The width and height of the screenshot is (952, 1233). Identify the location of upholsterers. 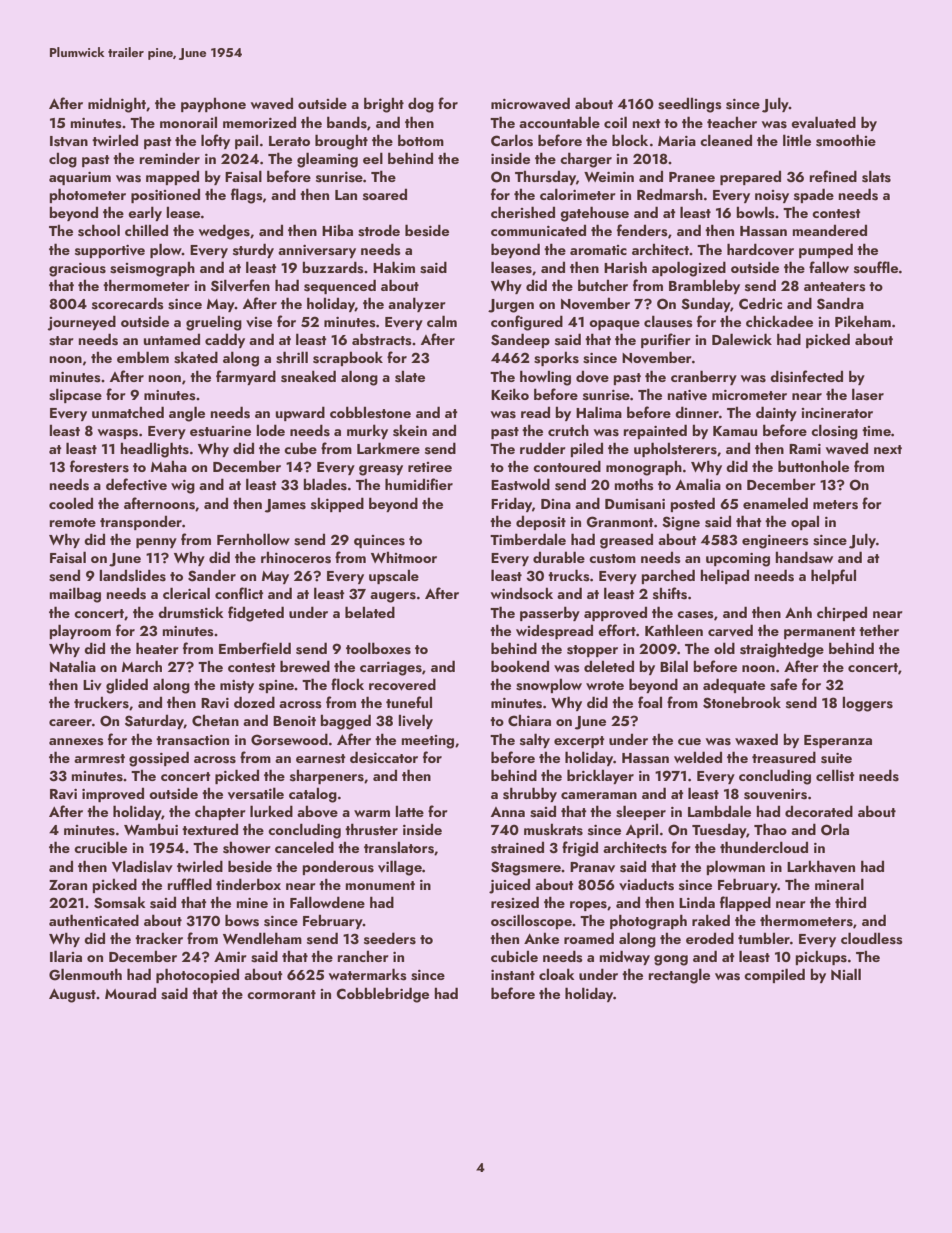
(675, 449).
